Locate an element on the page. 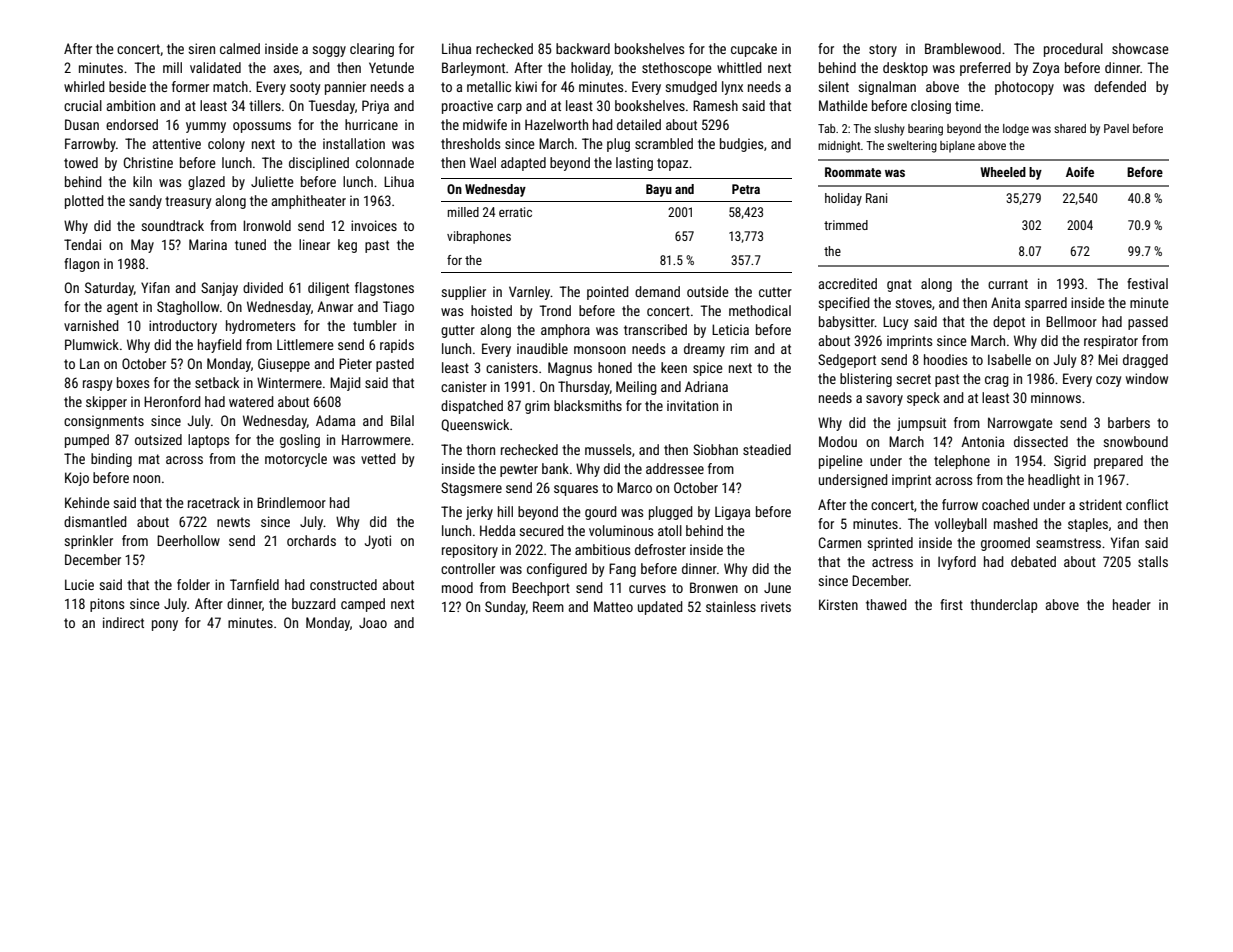 Image resolution: width=1233 pixels, height=952 pixels. keg is located at coordinates (347, 246).
